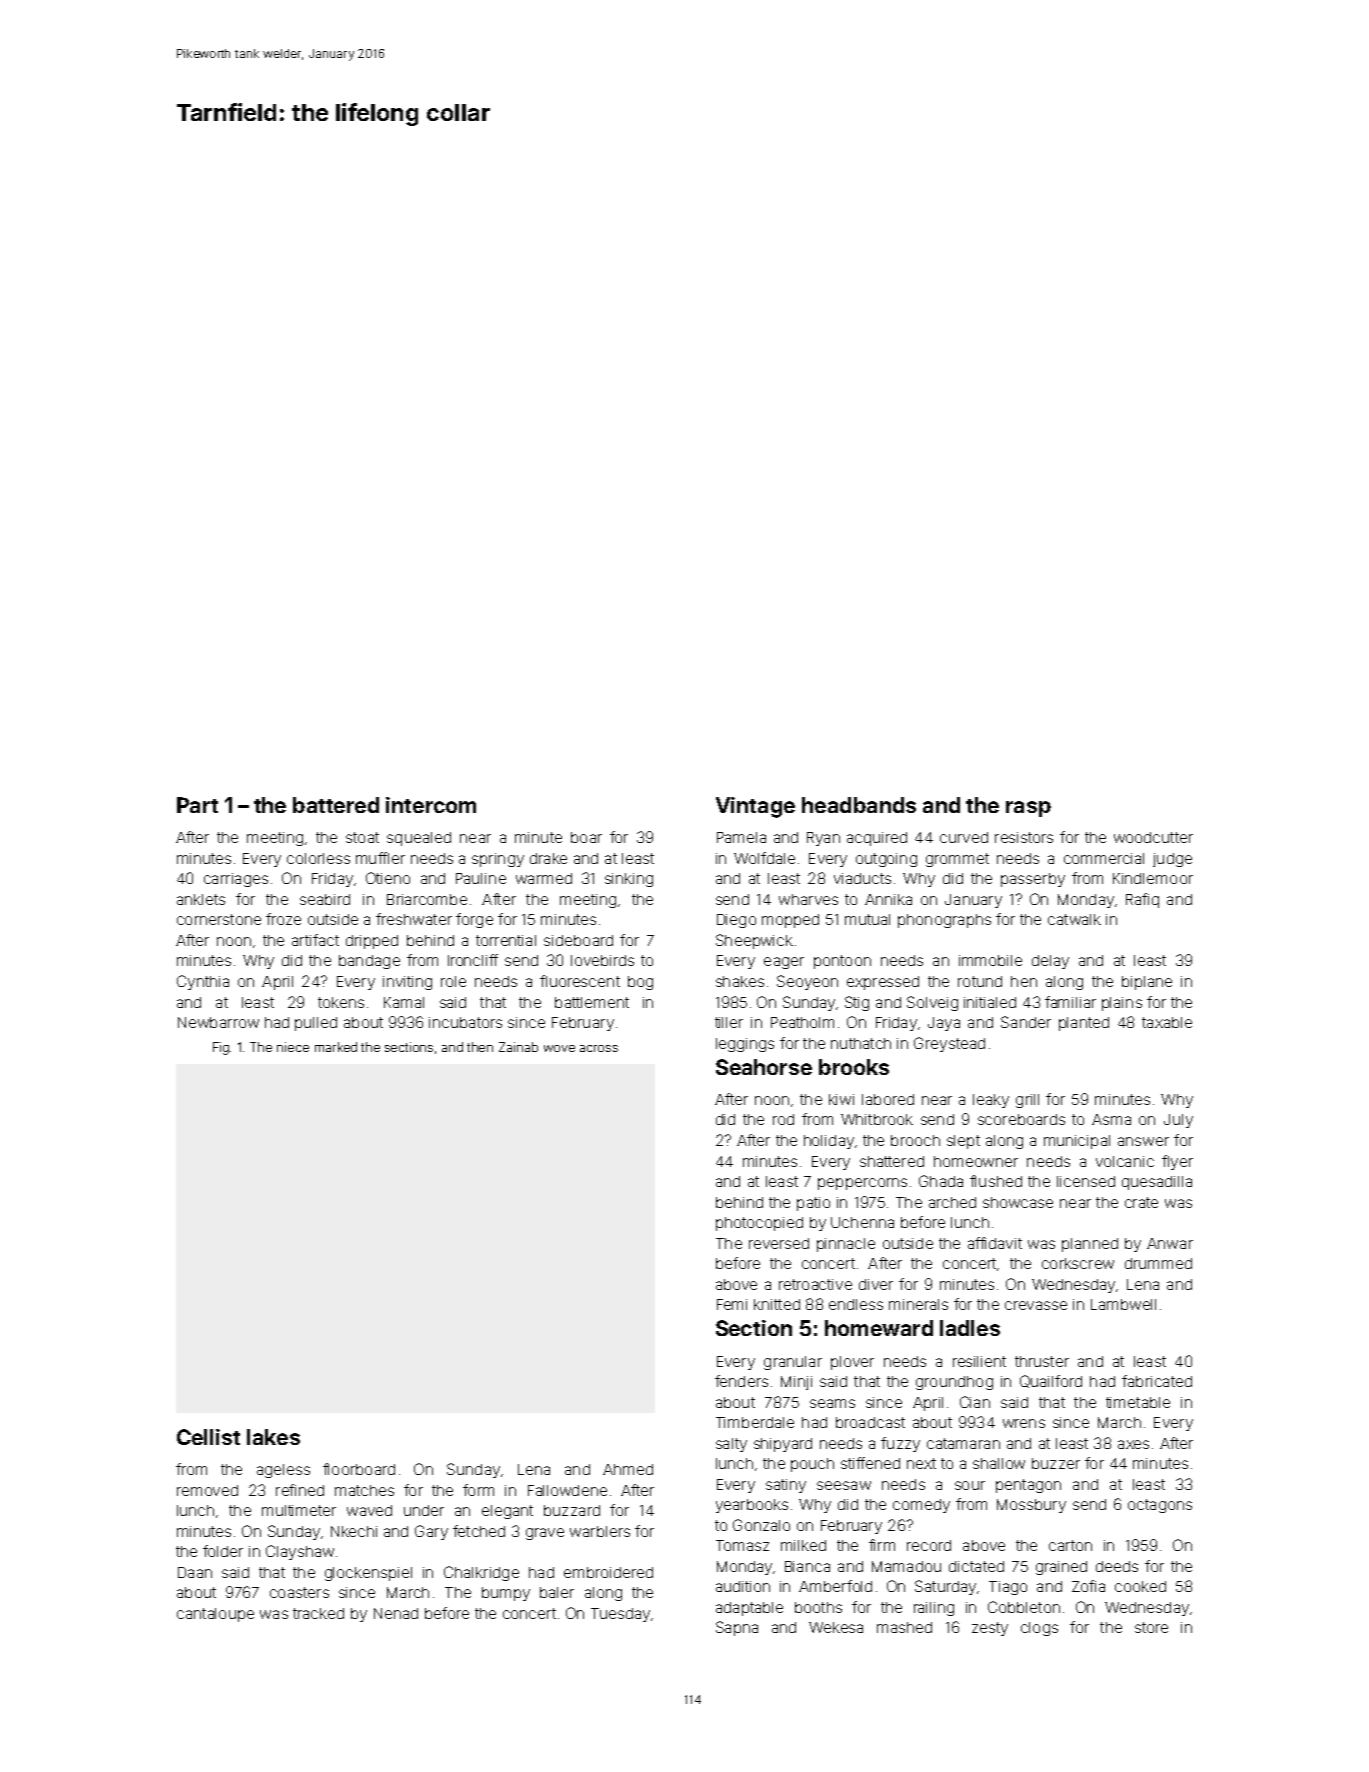  What do you see at coordinates (979, 1361) in the screenshot?
I see `resilient` at bounding box center [979, 1361].
